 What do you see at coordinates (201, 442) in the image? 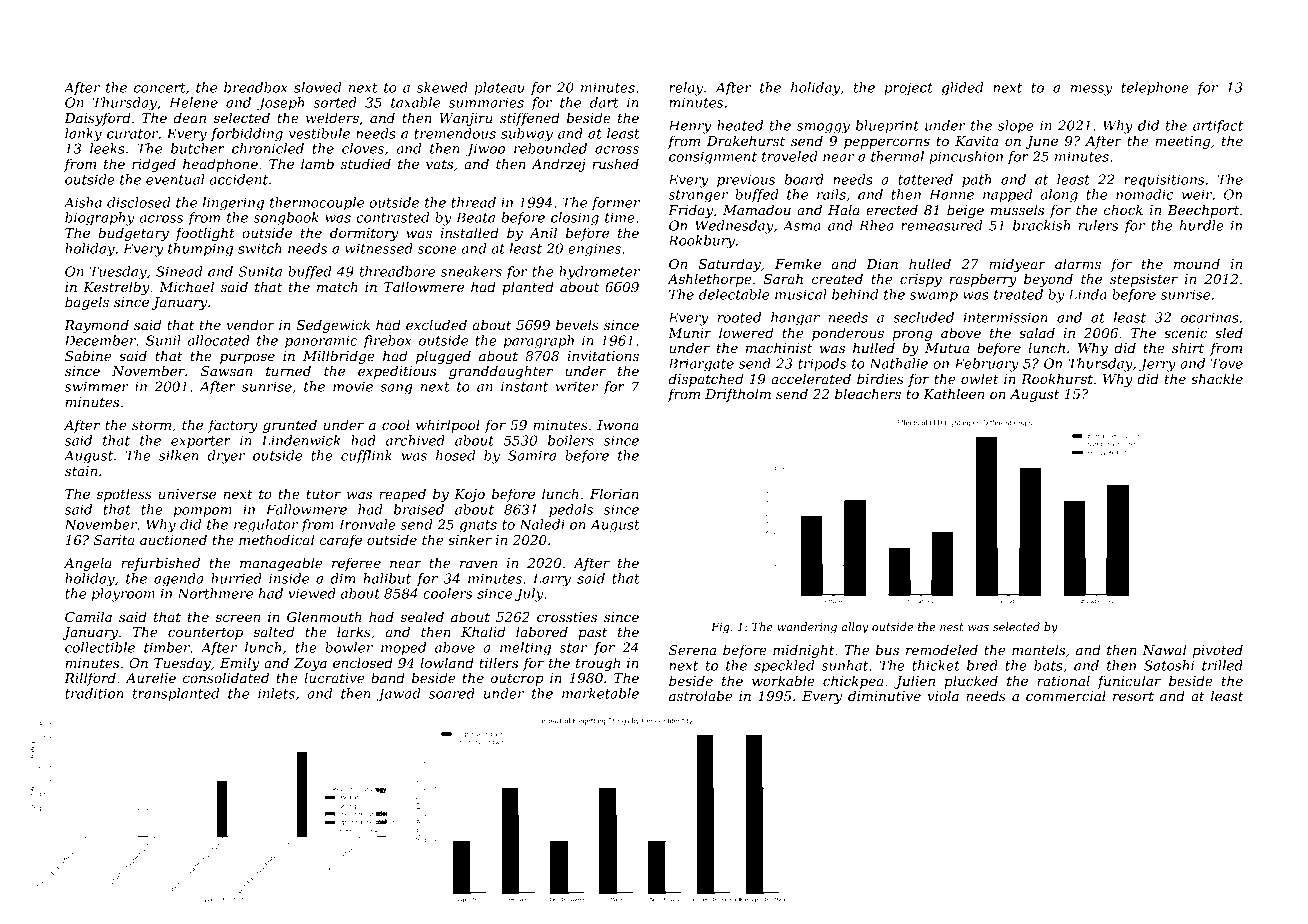
I see `exporter` at bounding box center [201, 442].
